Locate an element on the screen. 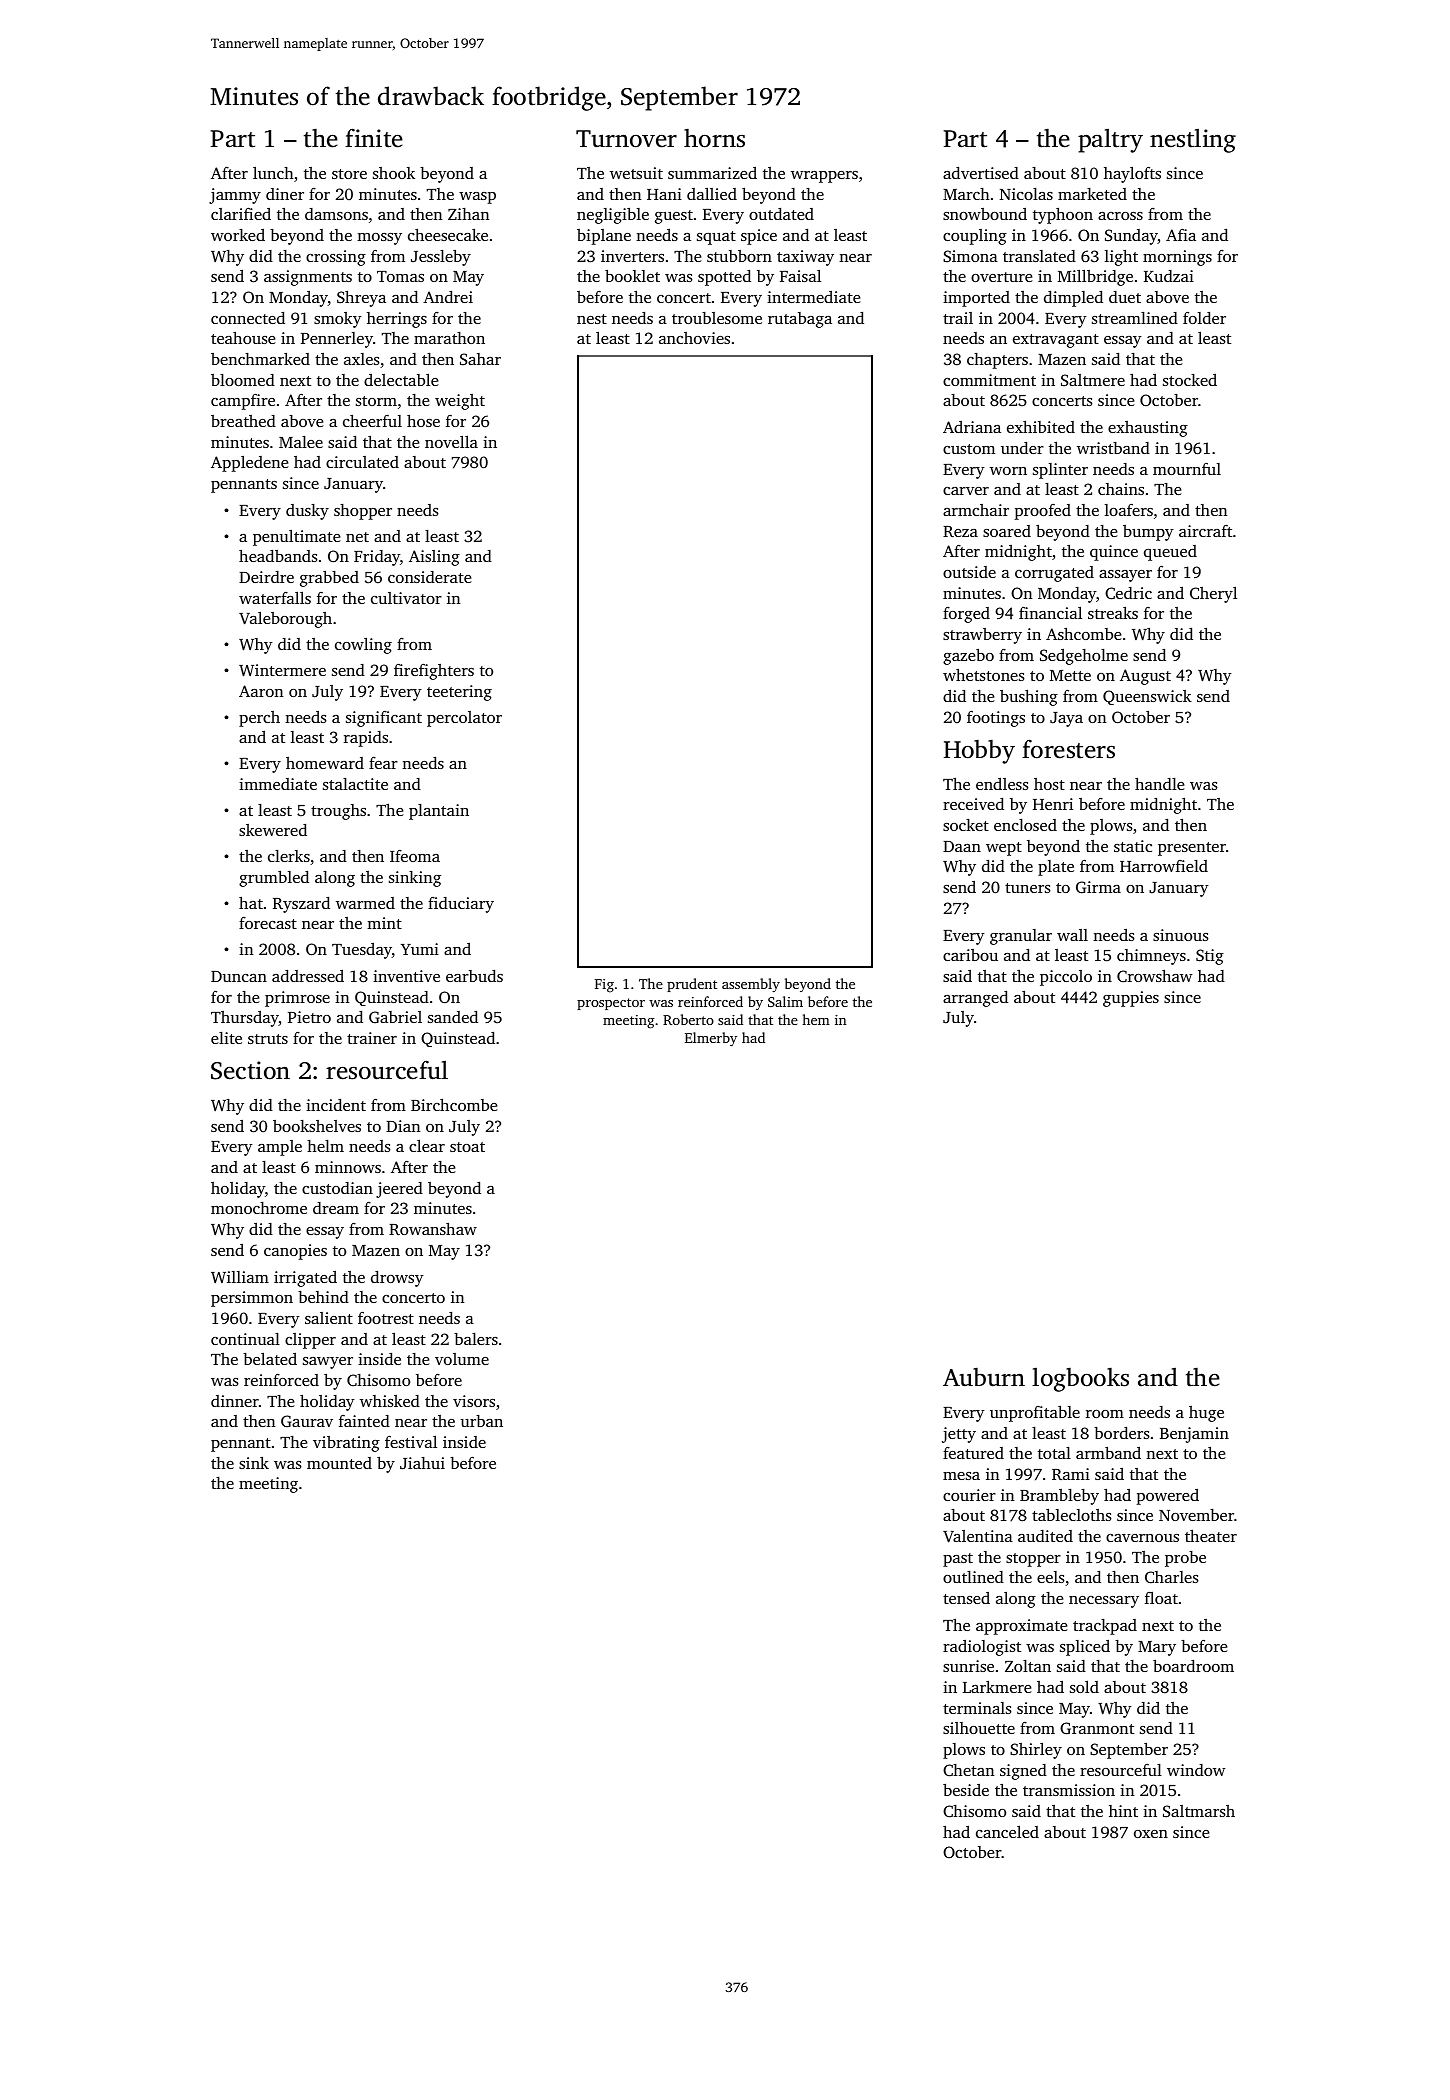 This screenshot has width=1450, height=2100. biplane is located at coordinates (604, 237).
